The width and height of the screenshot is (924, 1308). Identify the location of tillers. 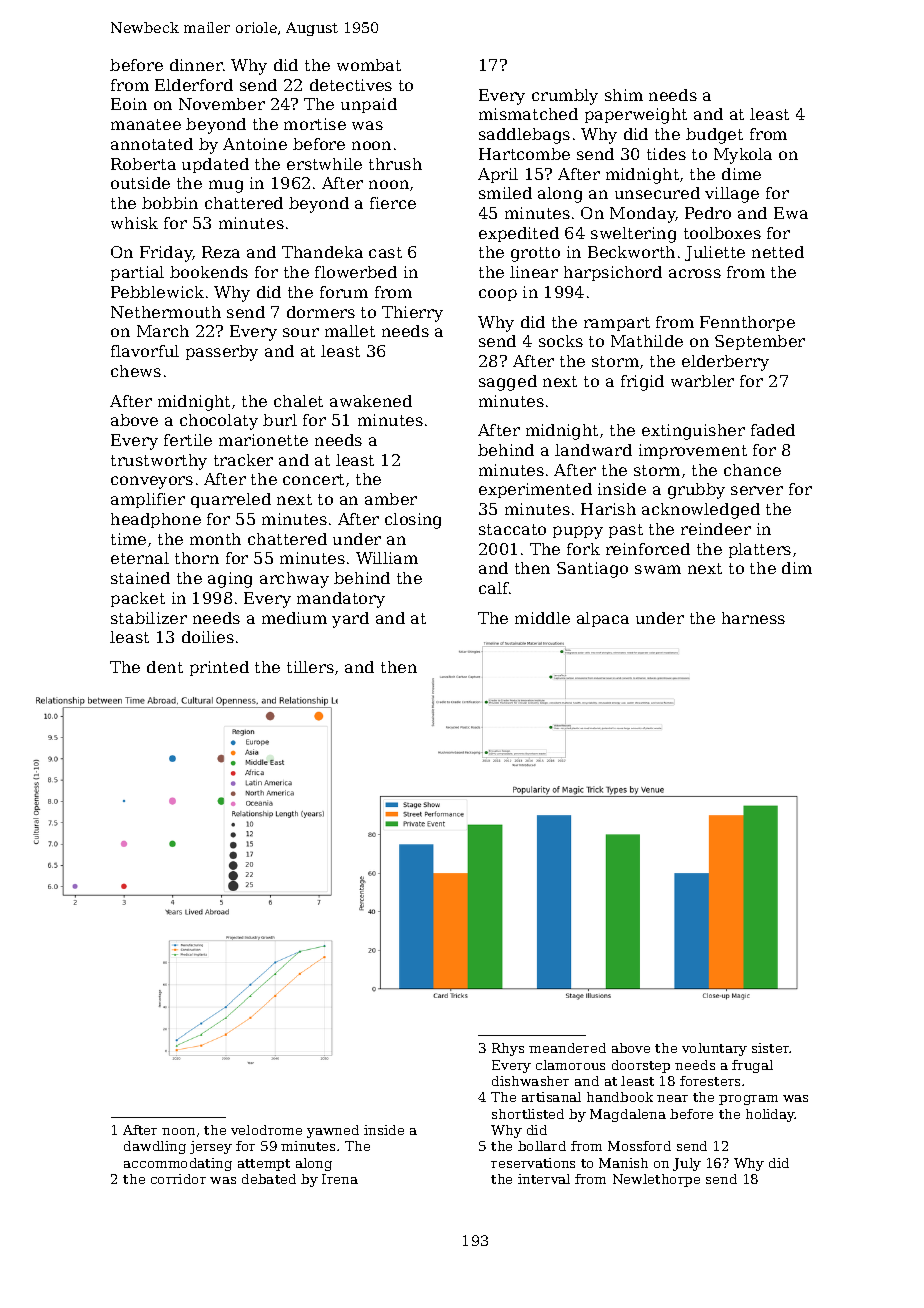
(310, 667).
